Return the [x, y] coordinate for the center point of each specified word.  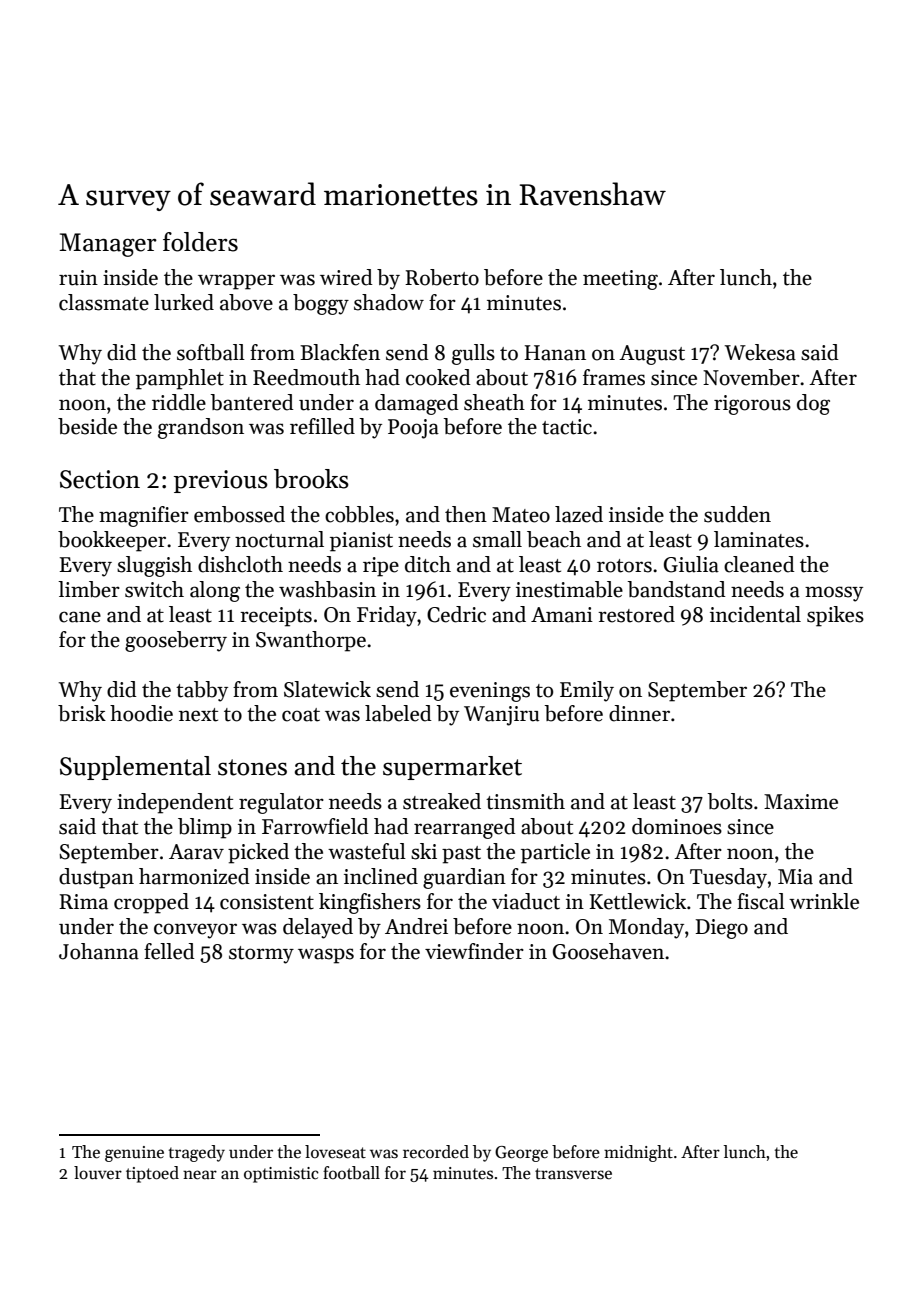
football [351, 1173]
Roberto [442, 277]
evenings [490, 692]
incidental [755, 614]
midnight [638, 1153]
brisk [82, 713]
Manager [108, 245]
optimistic [281, 1175]
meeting [620, 280]
